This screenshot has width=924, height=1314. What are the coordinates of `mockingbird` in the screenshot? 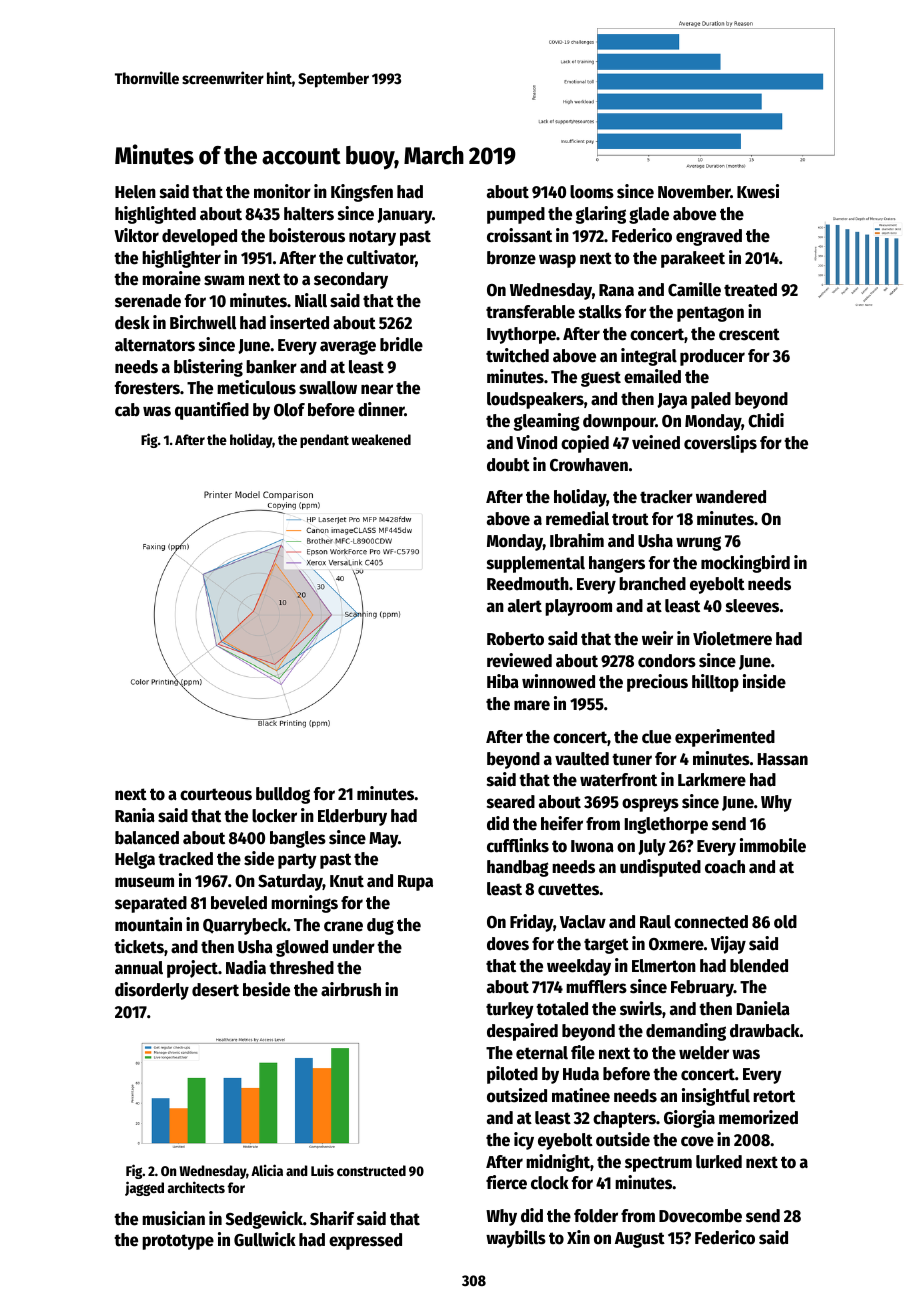 It's located at (745, 564).
